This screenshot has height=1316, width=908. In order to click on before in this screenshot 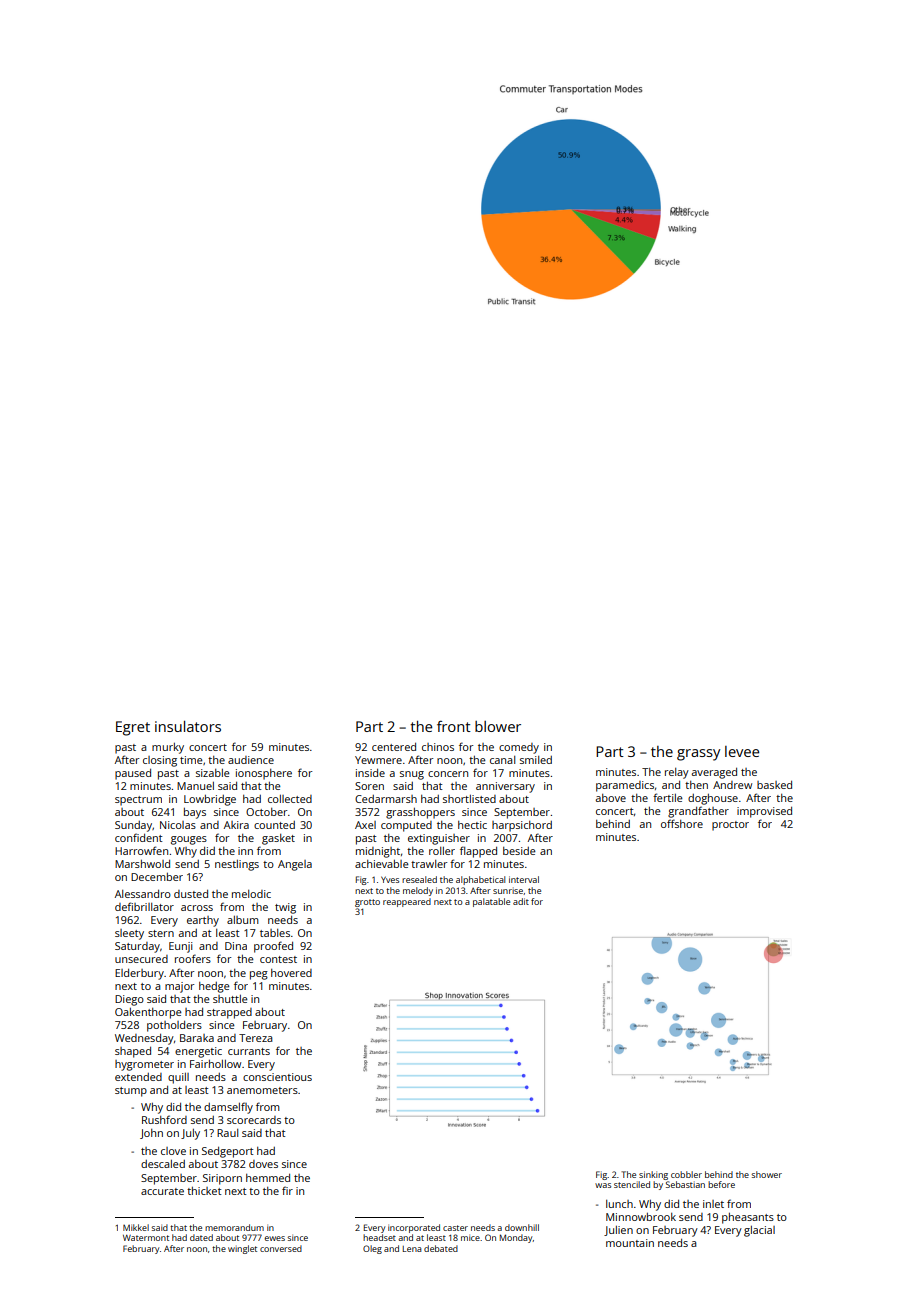, I will do `click(721, 1184)`.
